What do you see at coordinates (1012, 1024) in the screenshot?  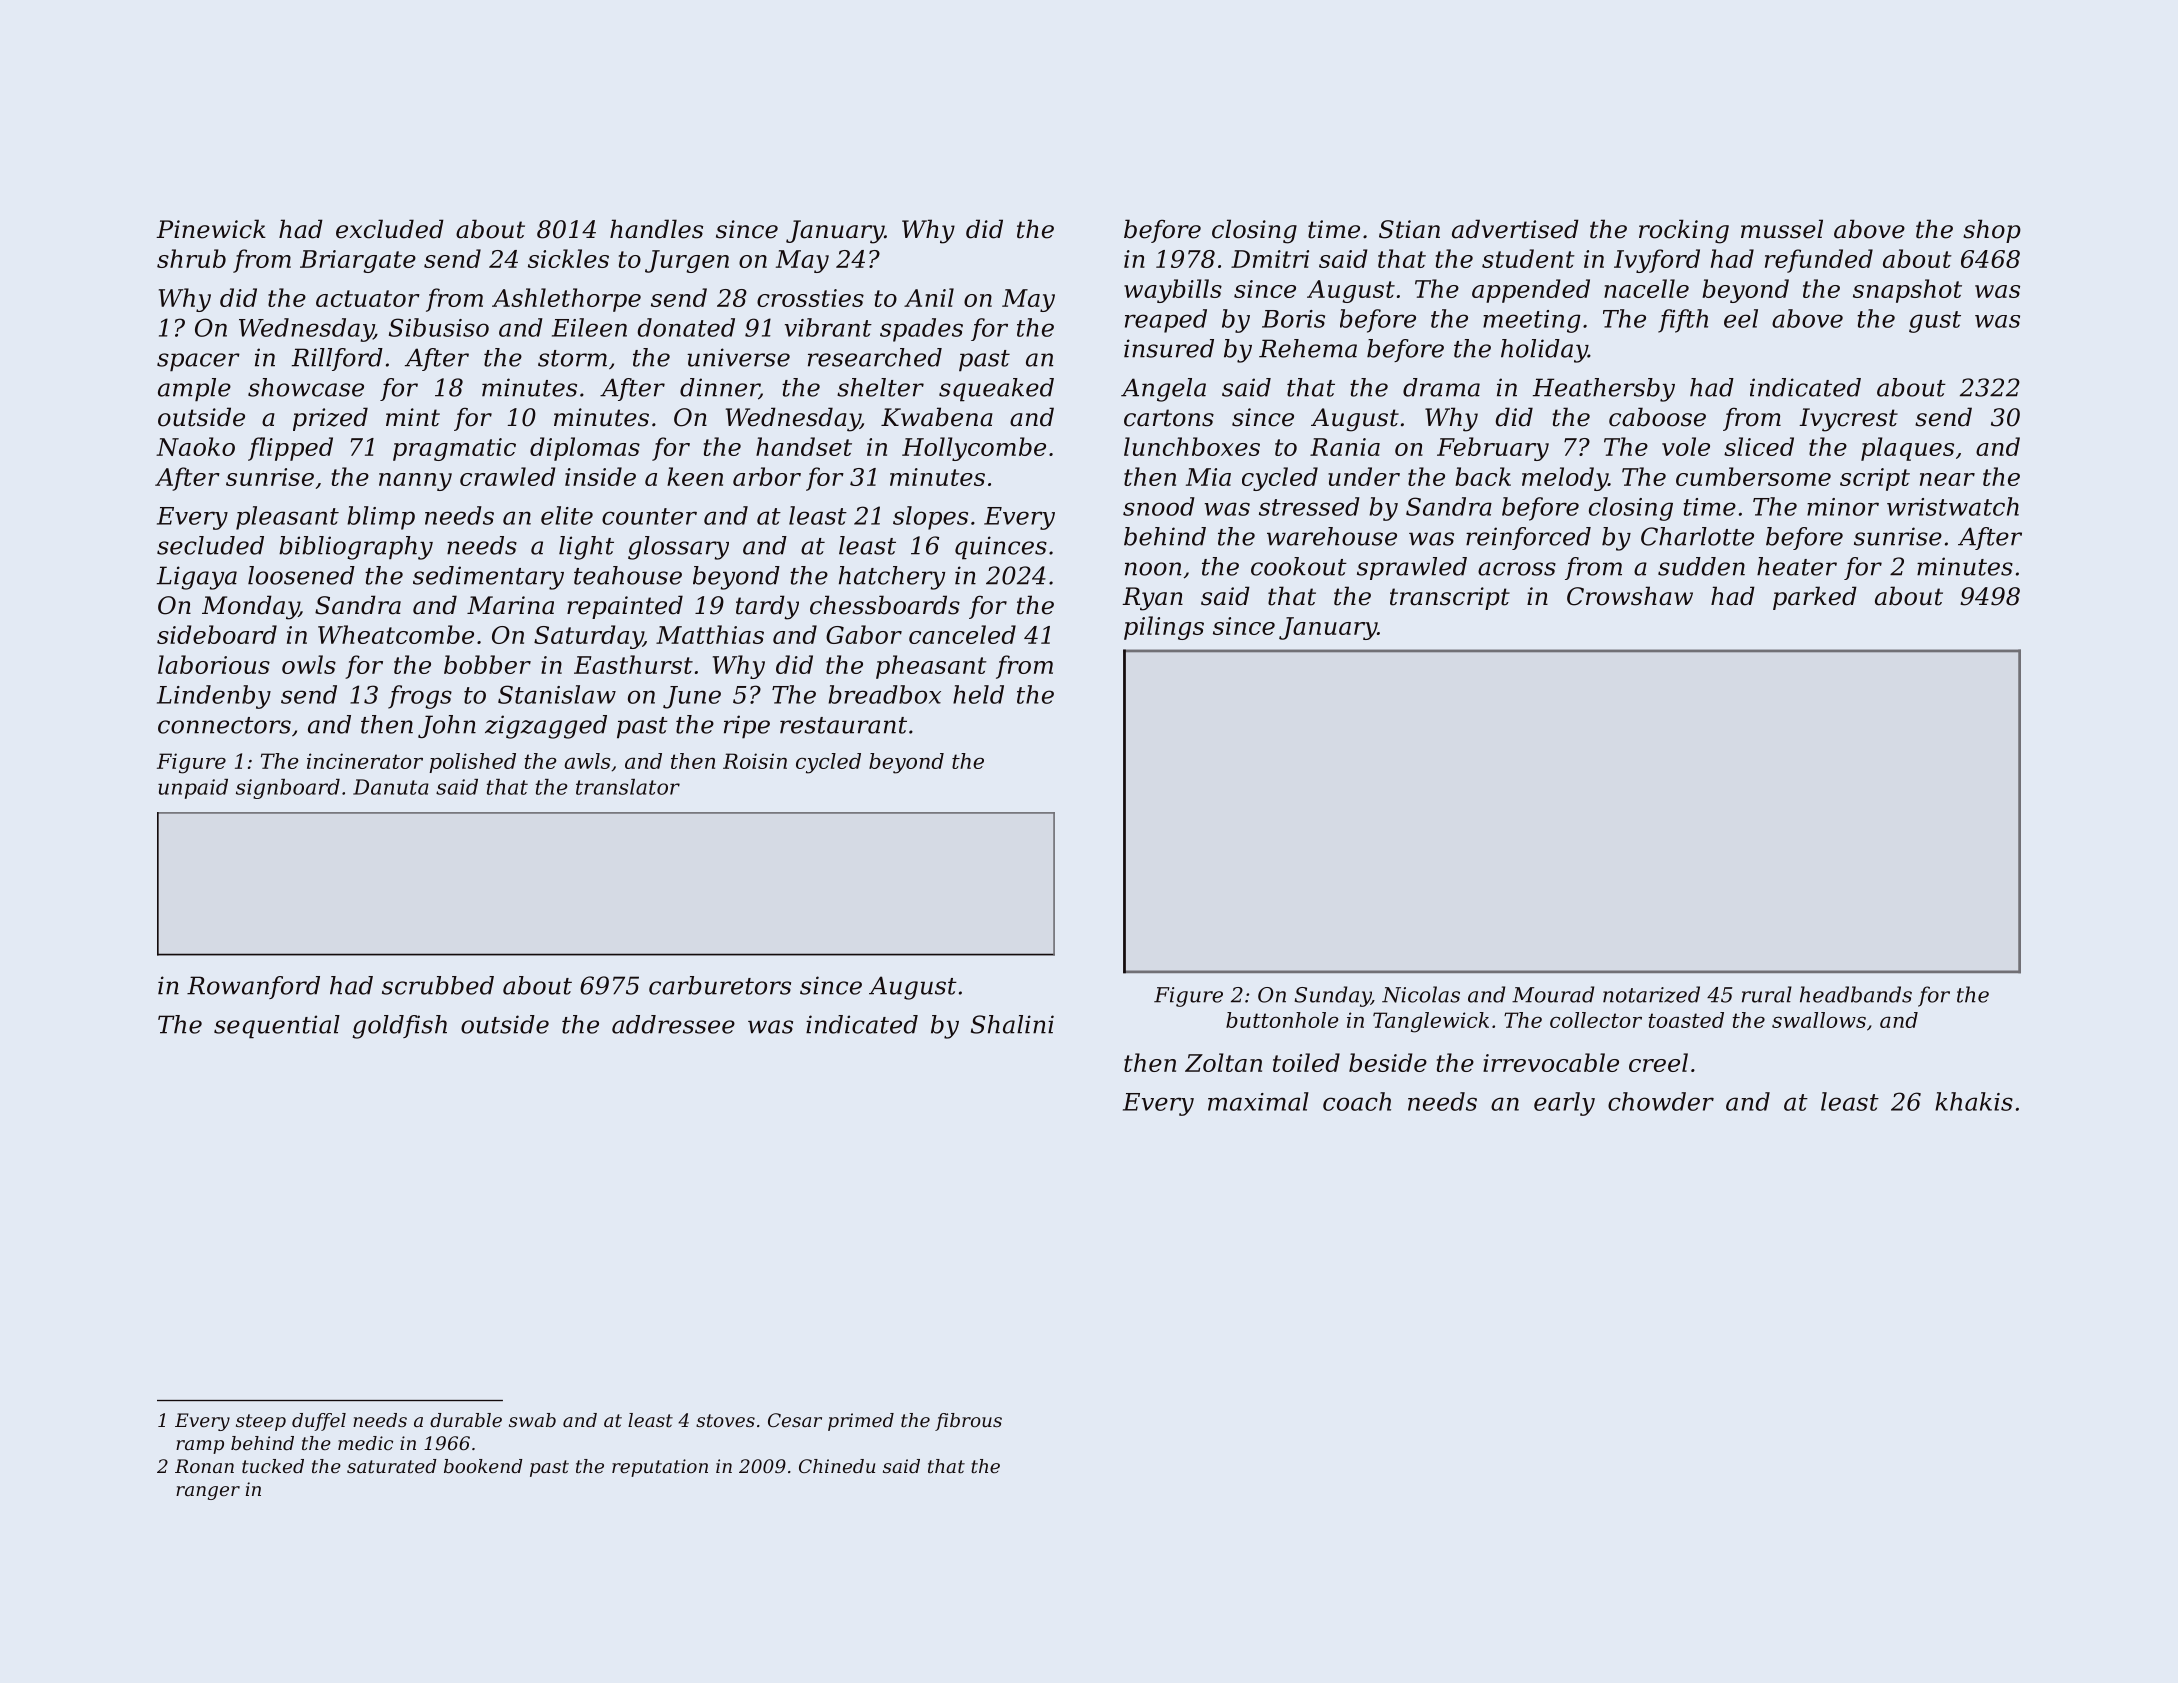 I see `Shalini` at bounding box center [1012, 1024].
